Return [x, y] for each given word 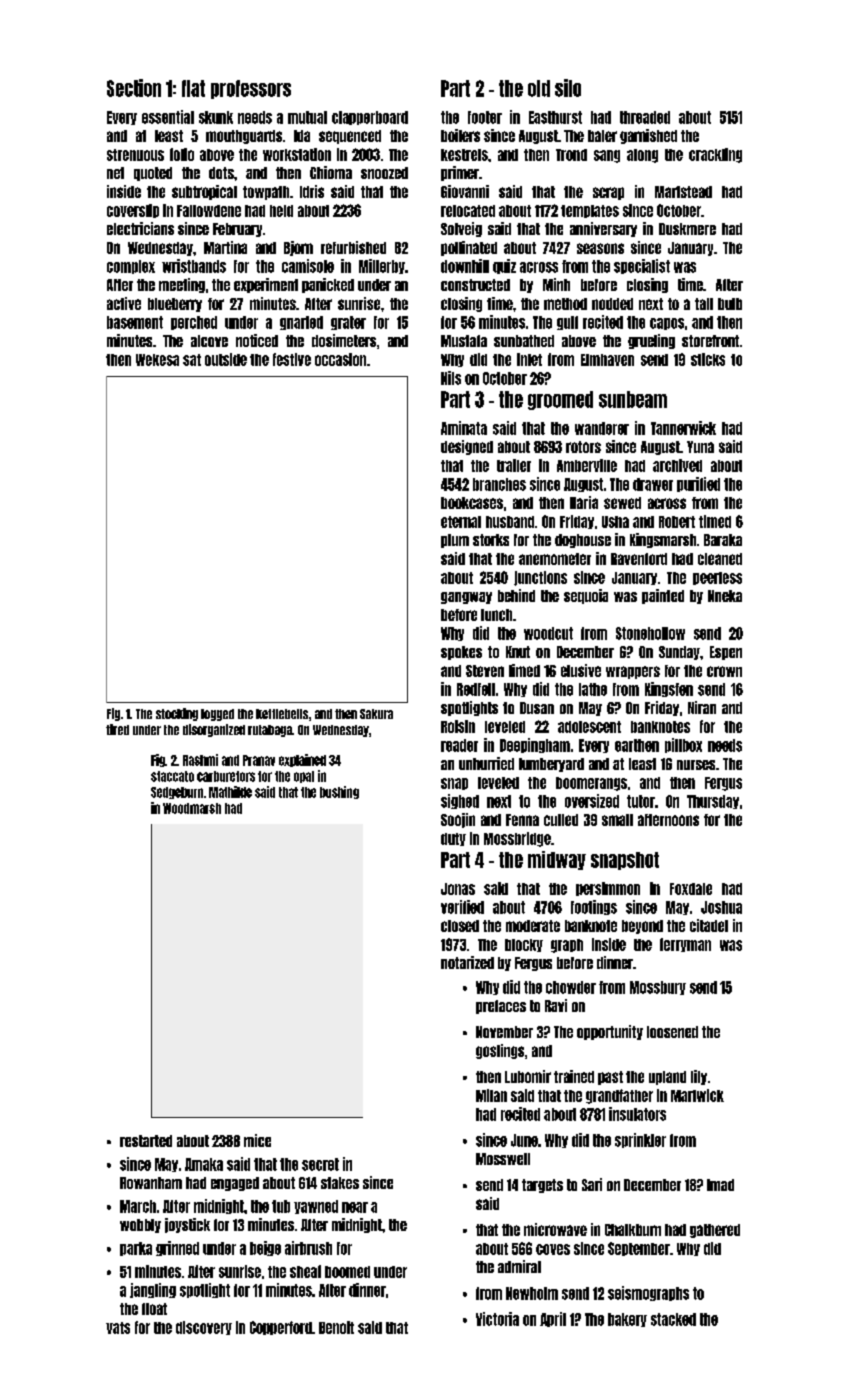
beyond [642, 927]
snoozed [384, 173]
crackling [715, 155]
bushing [339, 792]
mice [257, 1140]
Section [134, 88]
